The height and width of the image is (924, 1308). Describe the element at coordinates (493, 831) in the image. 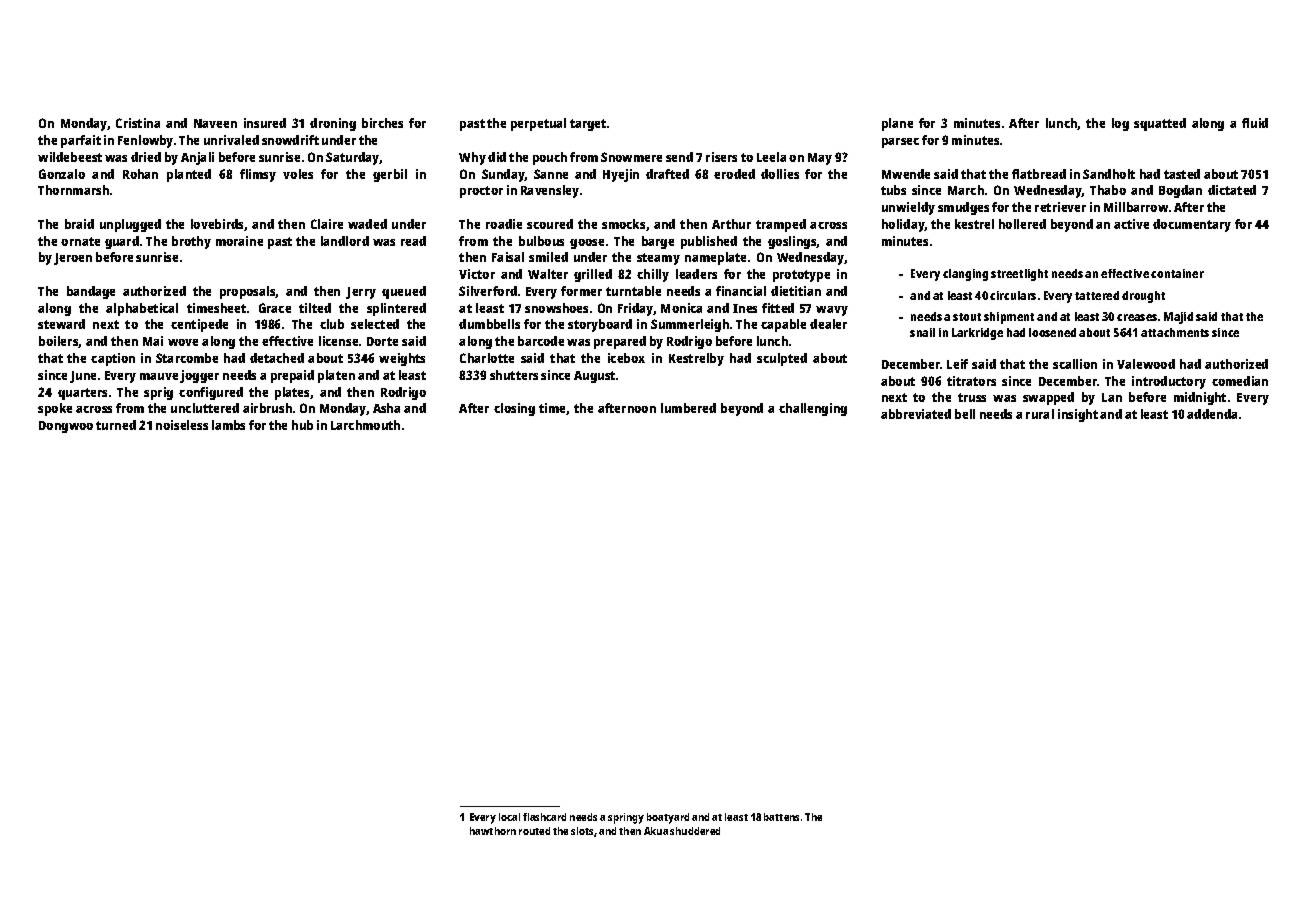

I see `hawthorn` at that location.
